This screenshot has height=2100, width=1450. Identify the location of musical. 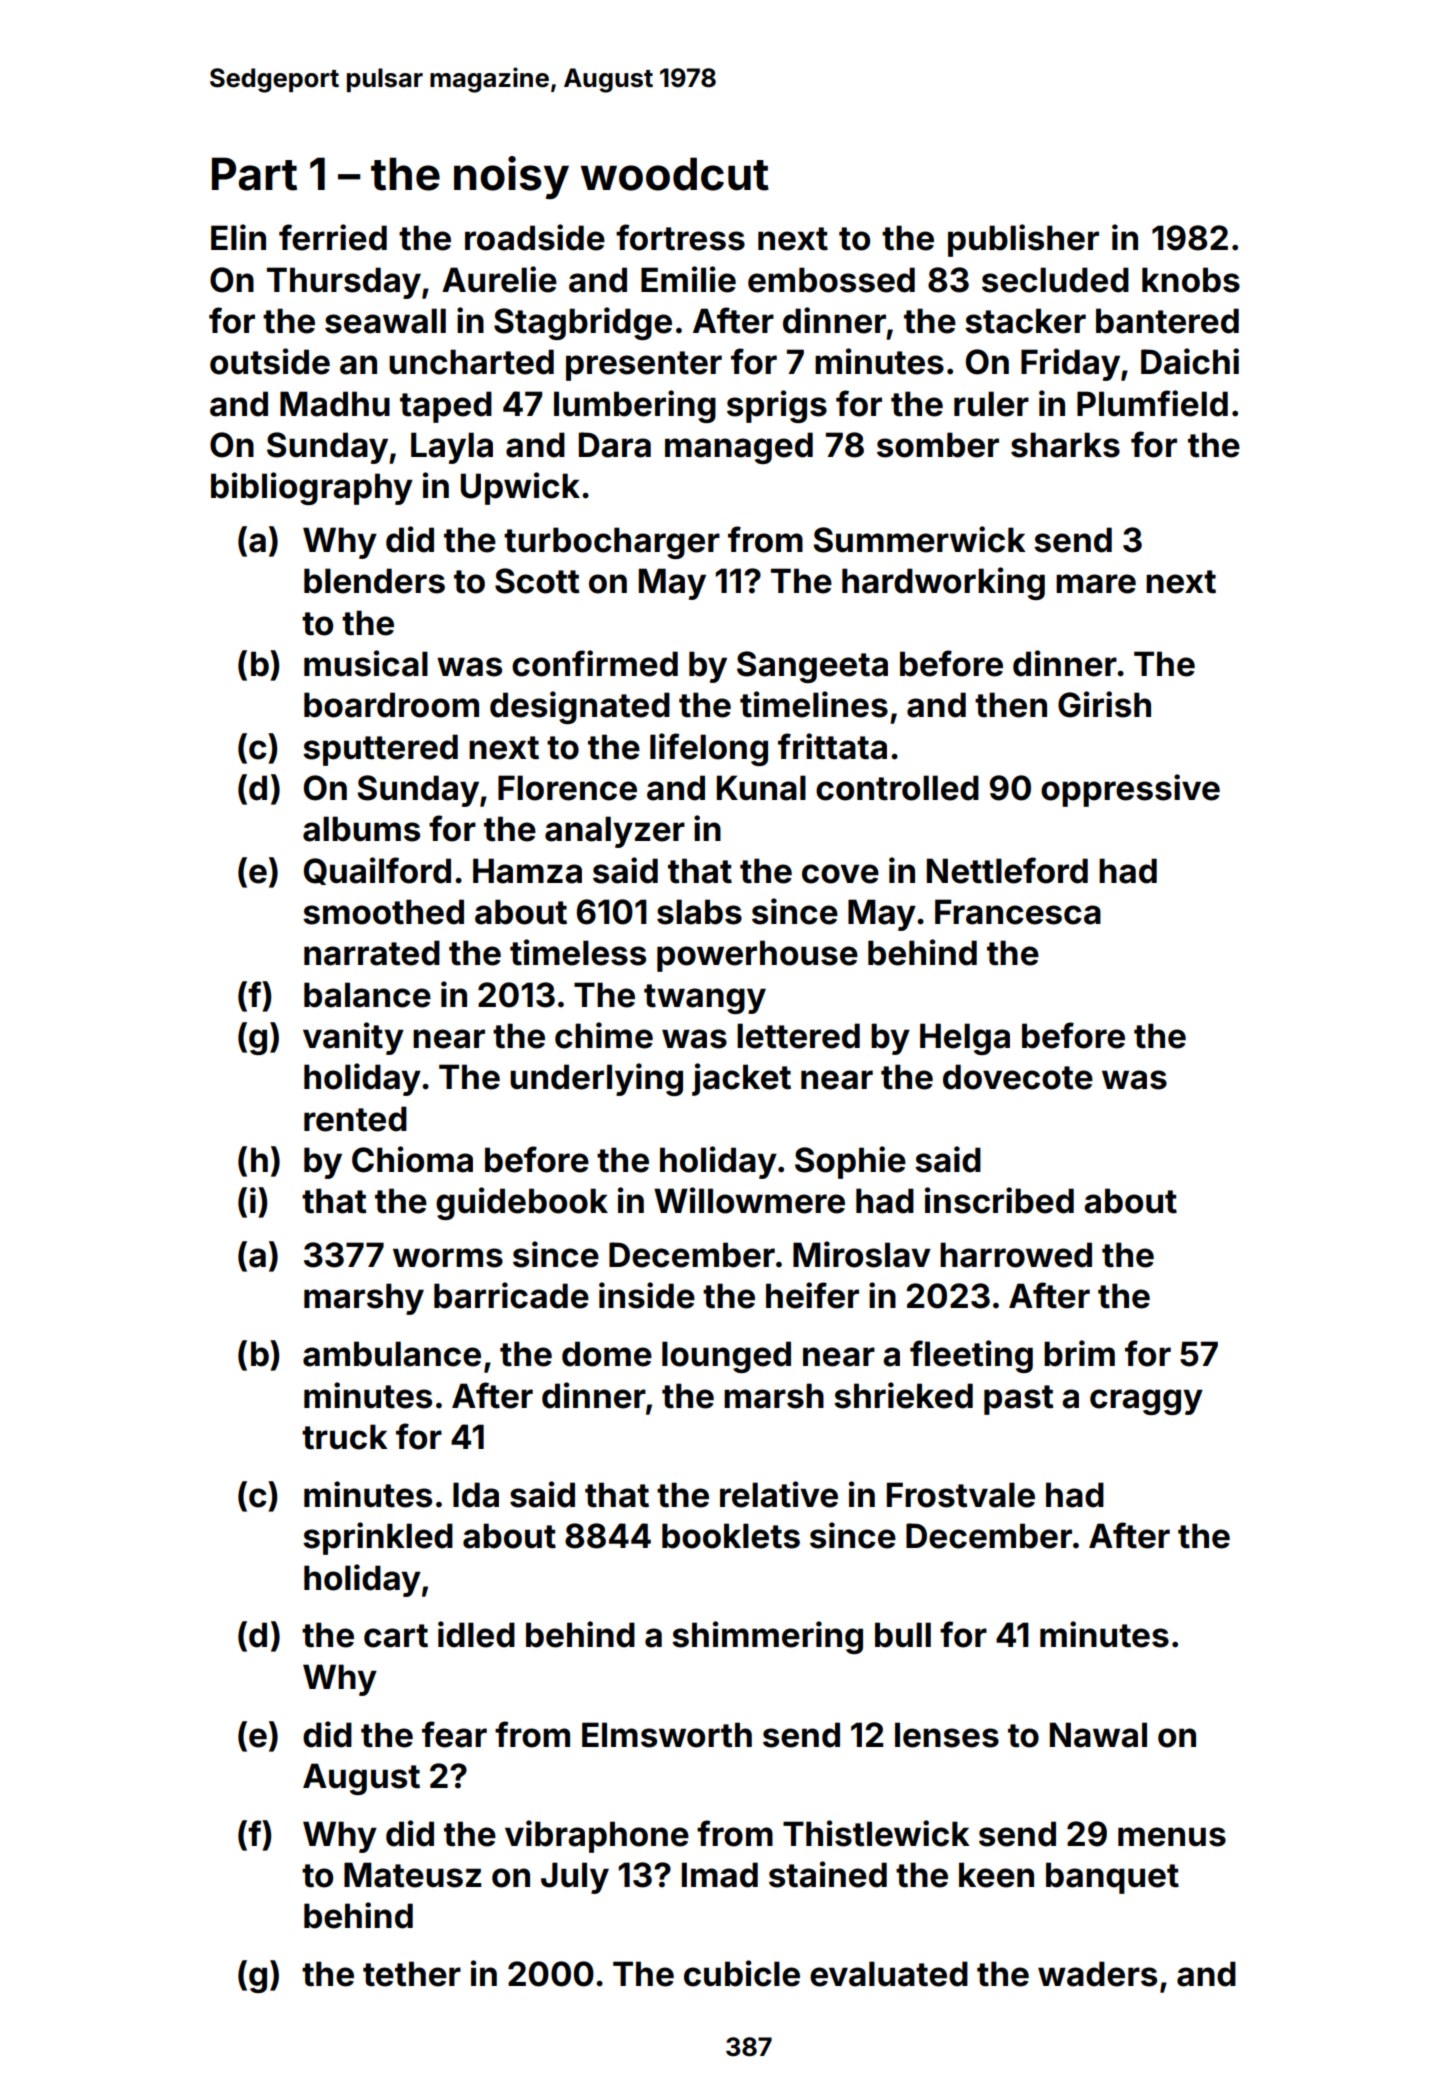
(366, 663).
